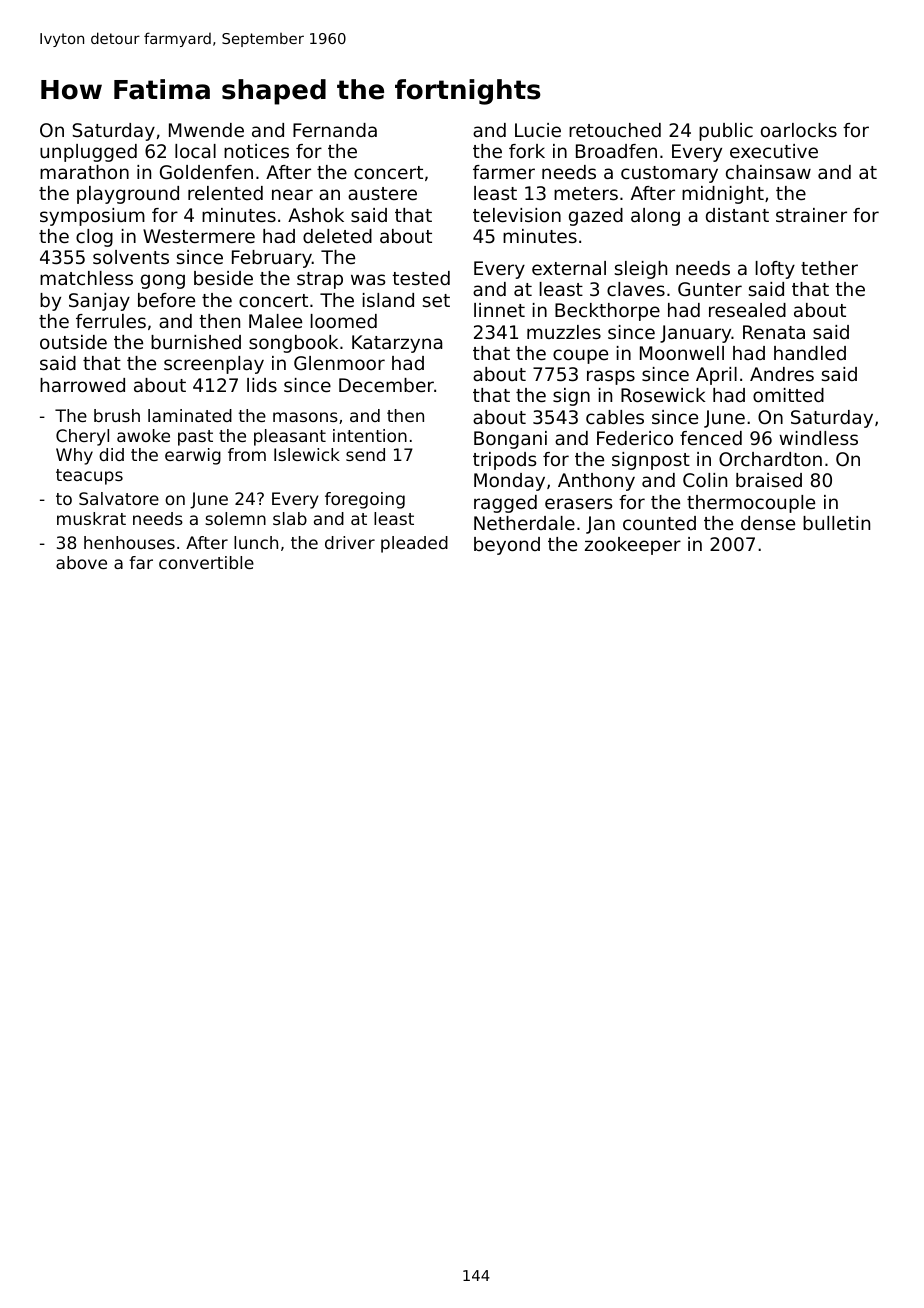 The height and width of the screenshot is (1308, 924). I want to click on henhouses, so click(129, 542).
